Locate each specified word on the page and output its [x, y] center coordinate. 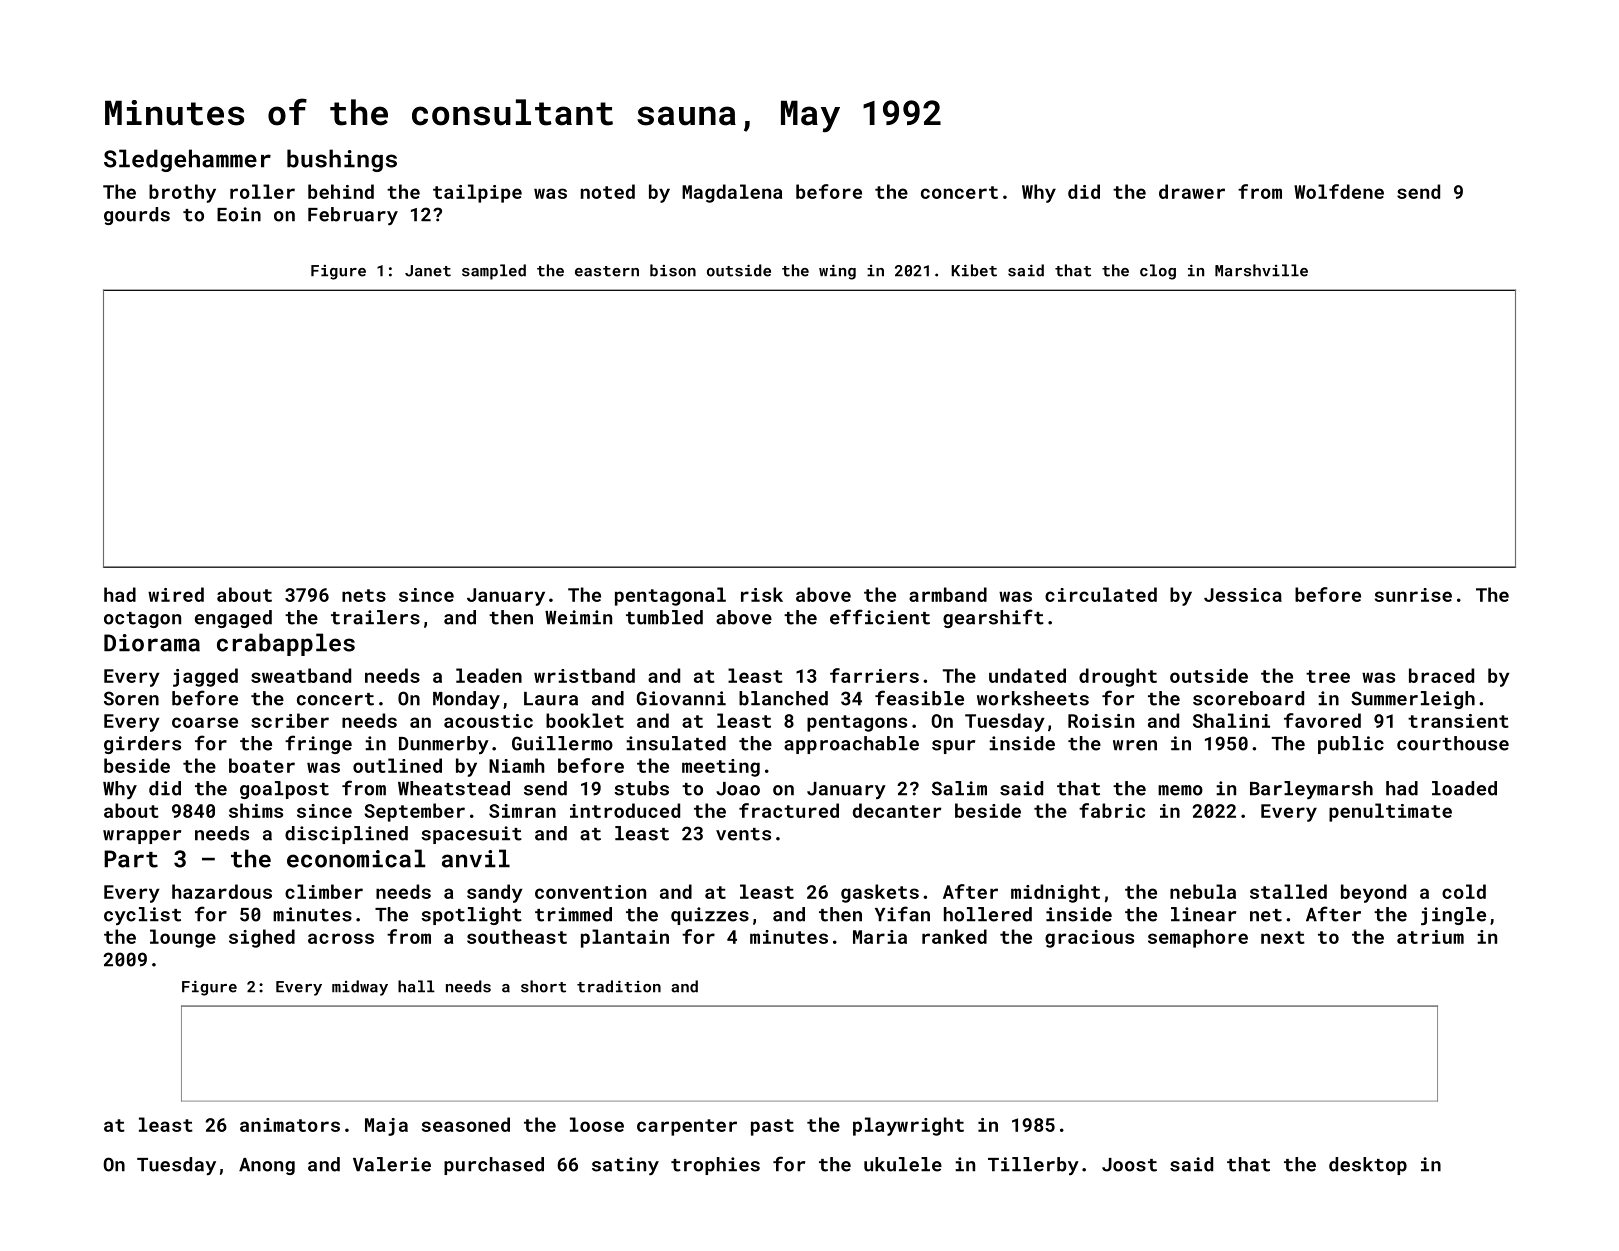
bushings [342, 160]
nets [364, 595]
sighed [262, 938]
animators [290, 1125]
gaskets [880, 893]
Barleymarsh [1311, 790]
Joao [738, 789]
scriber [290, 720]
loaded [1464, 788]
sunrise [1413, 595]
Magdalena [732, 193]
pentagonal [670, 596]
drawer [1192, 191]
